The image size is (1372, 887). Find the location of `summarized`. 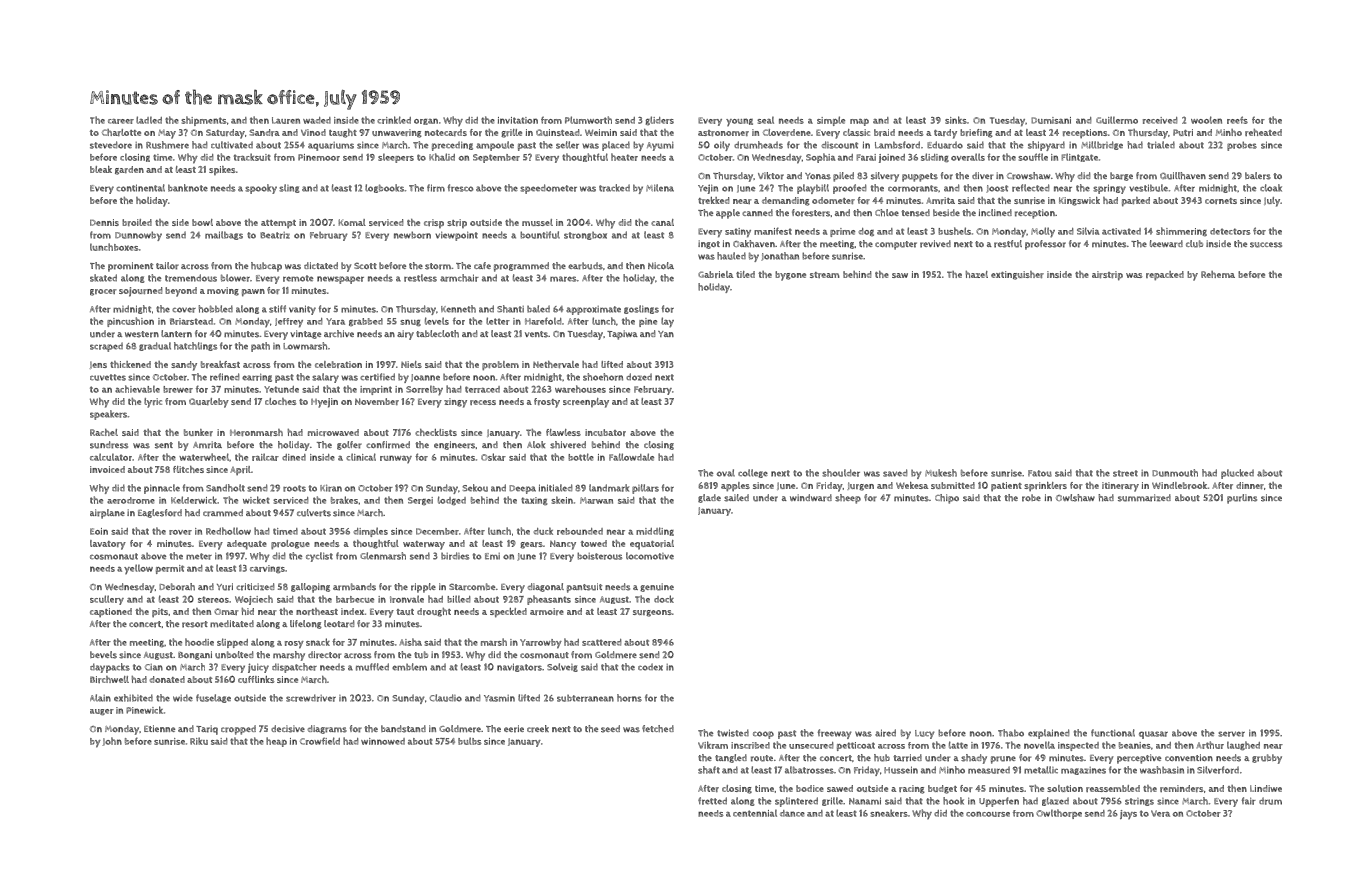

summarized is located at coordinates (1144, 498).
